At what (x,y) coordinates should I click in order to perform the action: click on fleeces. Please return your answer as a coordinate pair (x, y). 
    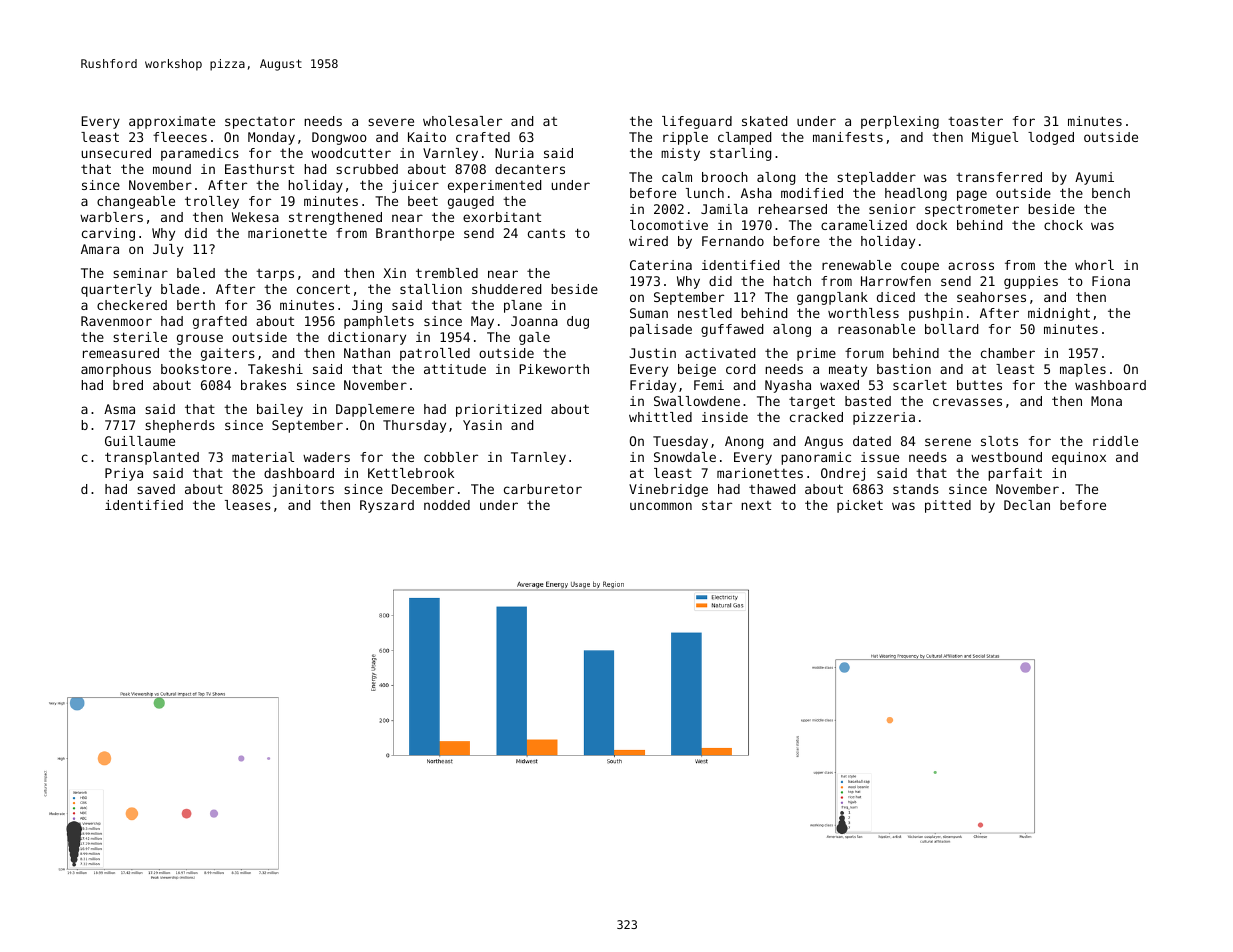
    Looking at the image, I should click on (180, 137).
